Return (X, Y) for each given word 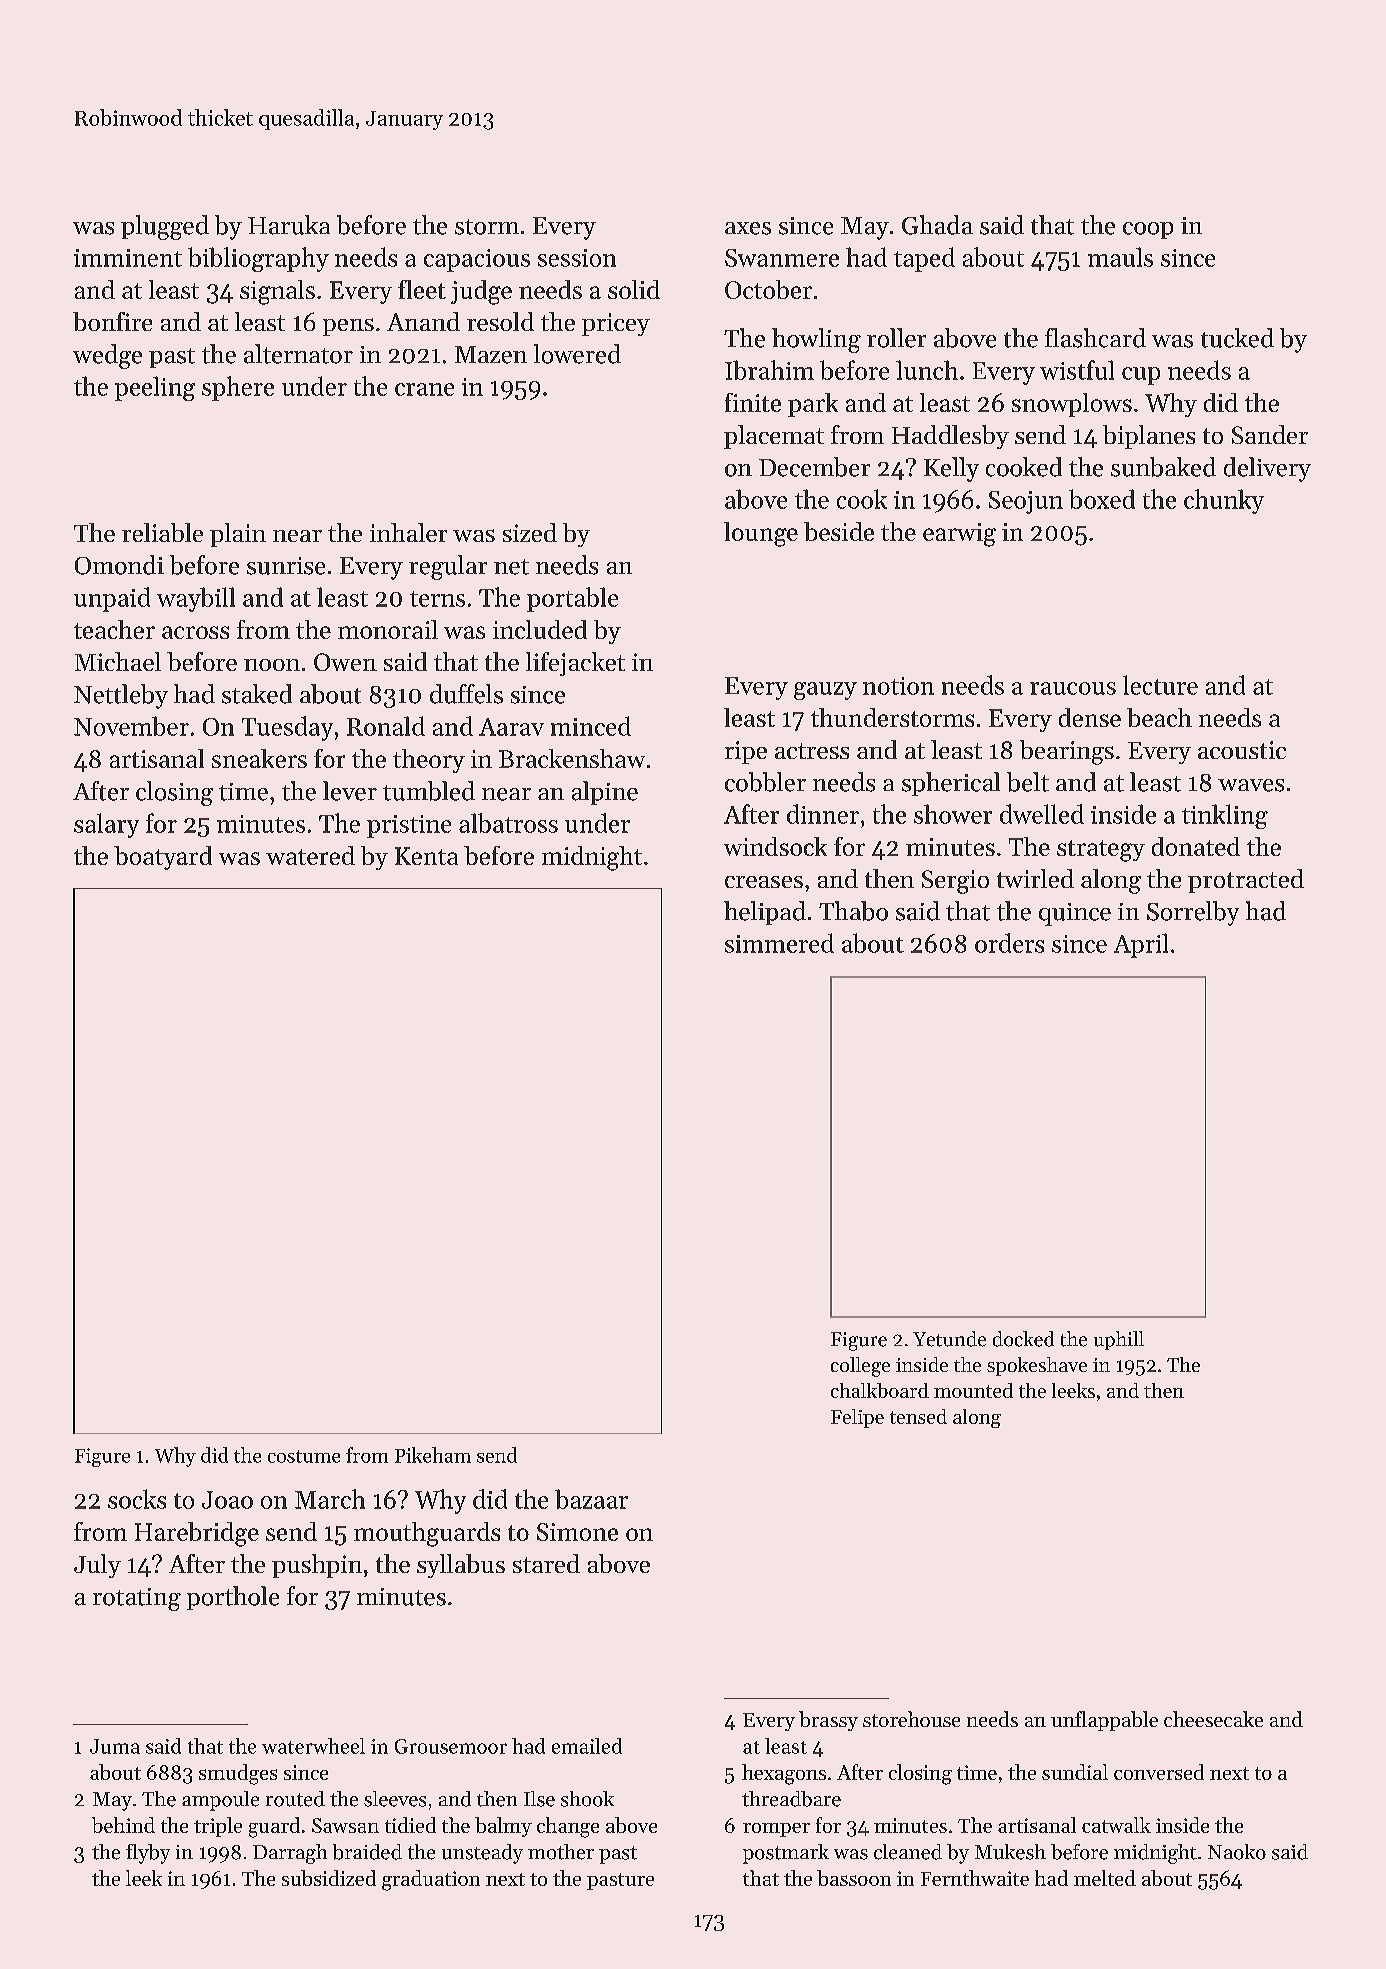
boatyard (163, 858)
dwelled (1042, 814)
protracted (1246, 881)
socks (137, 1499)
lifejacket (575, 664)
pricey (616, 324)
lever (350, 791)
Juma (115, 1746)
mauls (1120, 257)
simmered (779, 943)
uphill (1119, 1340)
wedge (107, 356)
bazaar (591, 1499)
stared (546, 1563)
